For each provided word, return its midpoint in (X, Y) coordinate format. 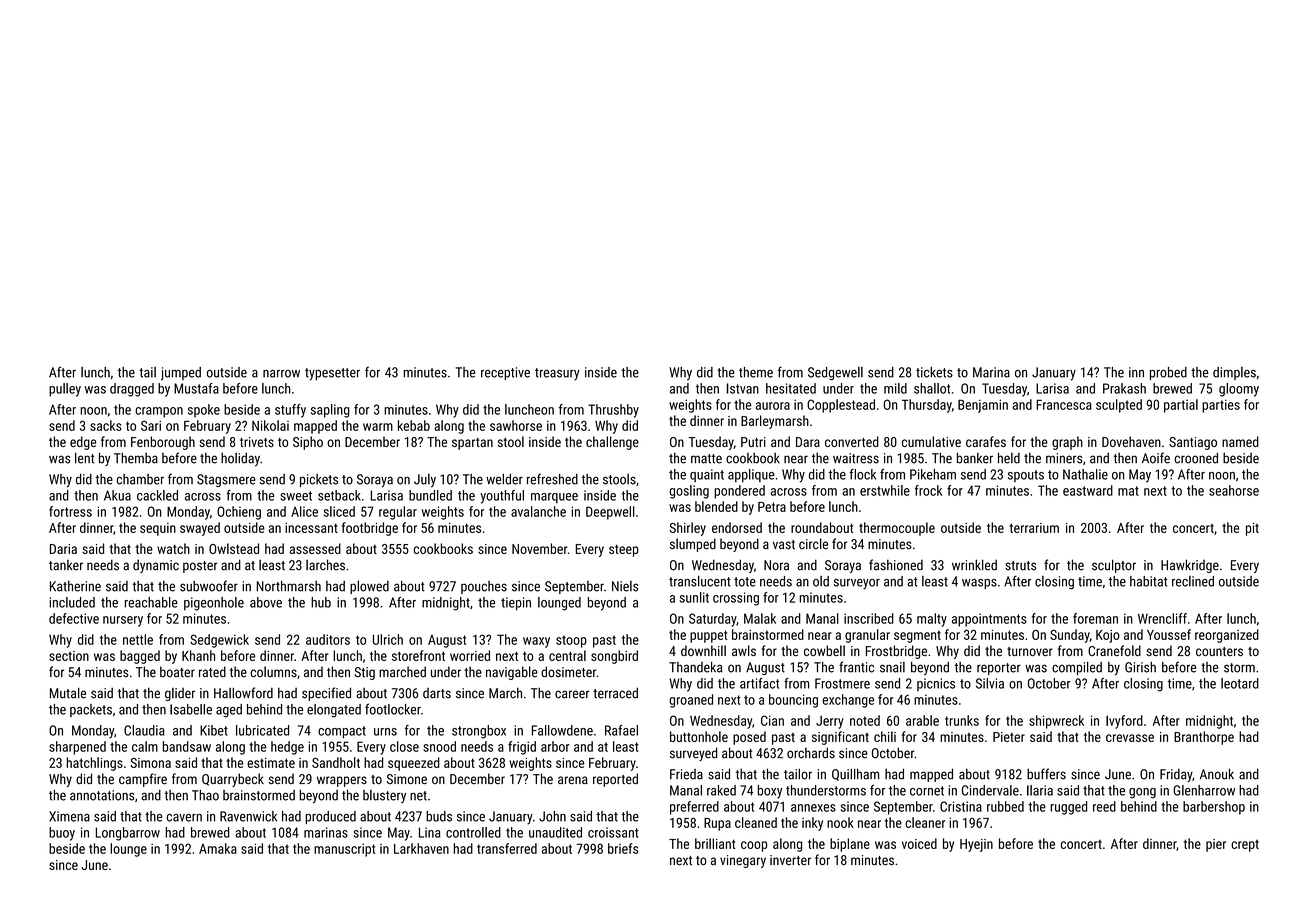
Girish (1140, 667)
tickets (934, 372)
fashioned (896, 565)
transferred (507, 848)
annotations (102, 795)
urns (385, 732)
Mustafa (196, 388)
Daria (63, 549)
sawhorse (516, 425)
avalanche (538, 511)
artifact (759, 683)
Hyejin (976, 845)
